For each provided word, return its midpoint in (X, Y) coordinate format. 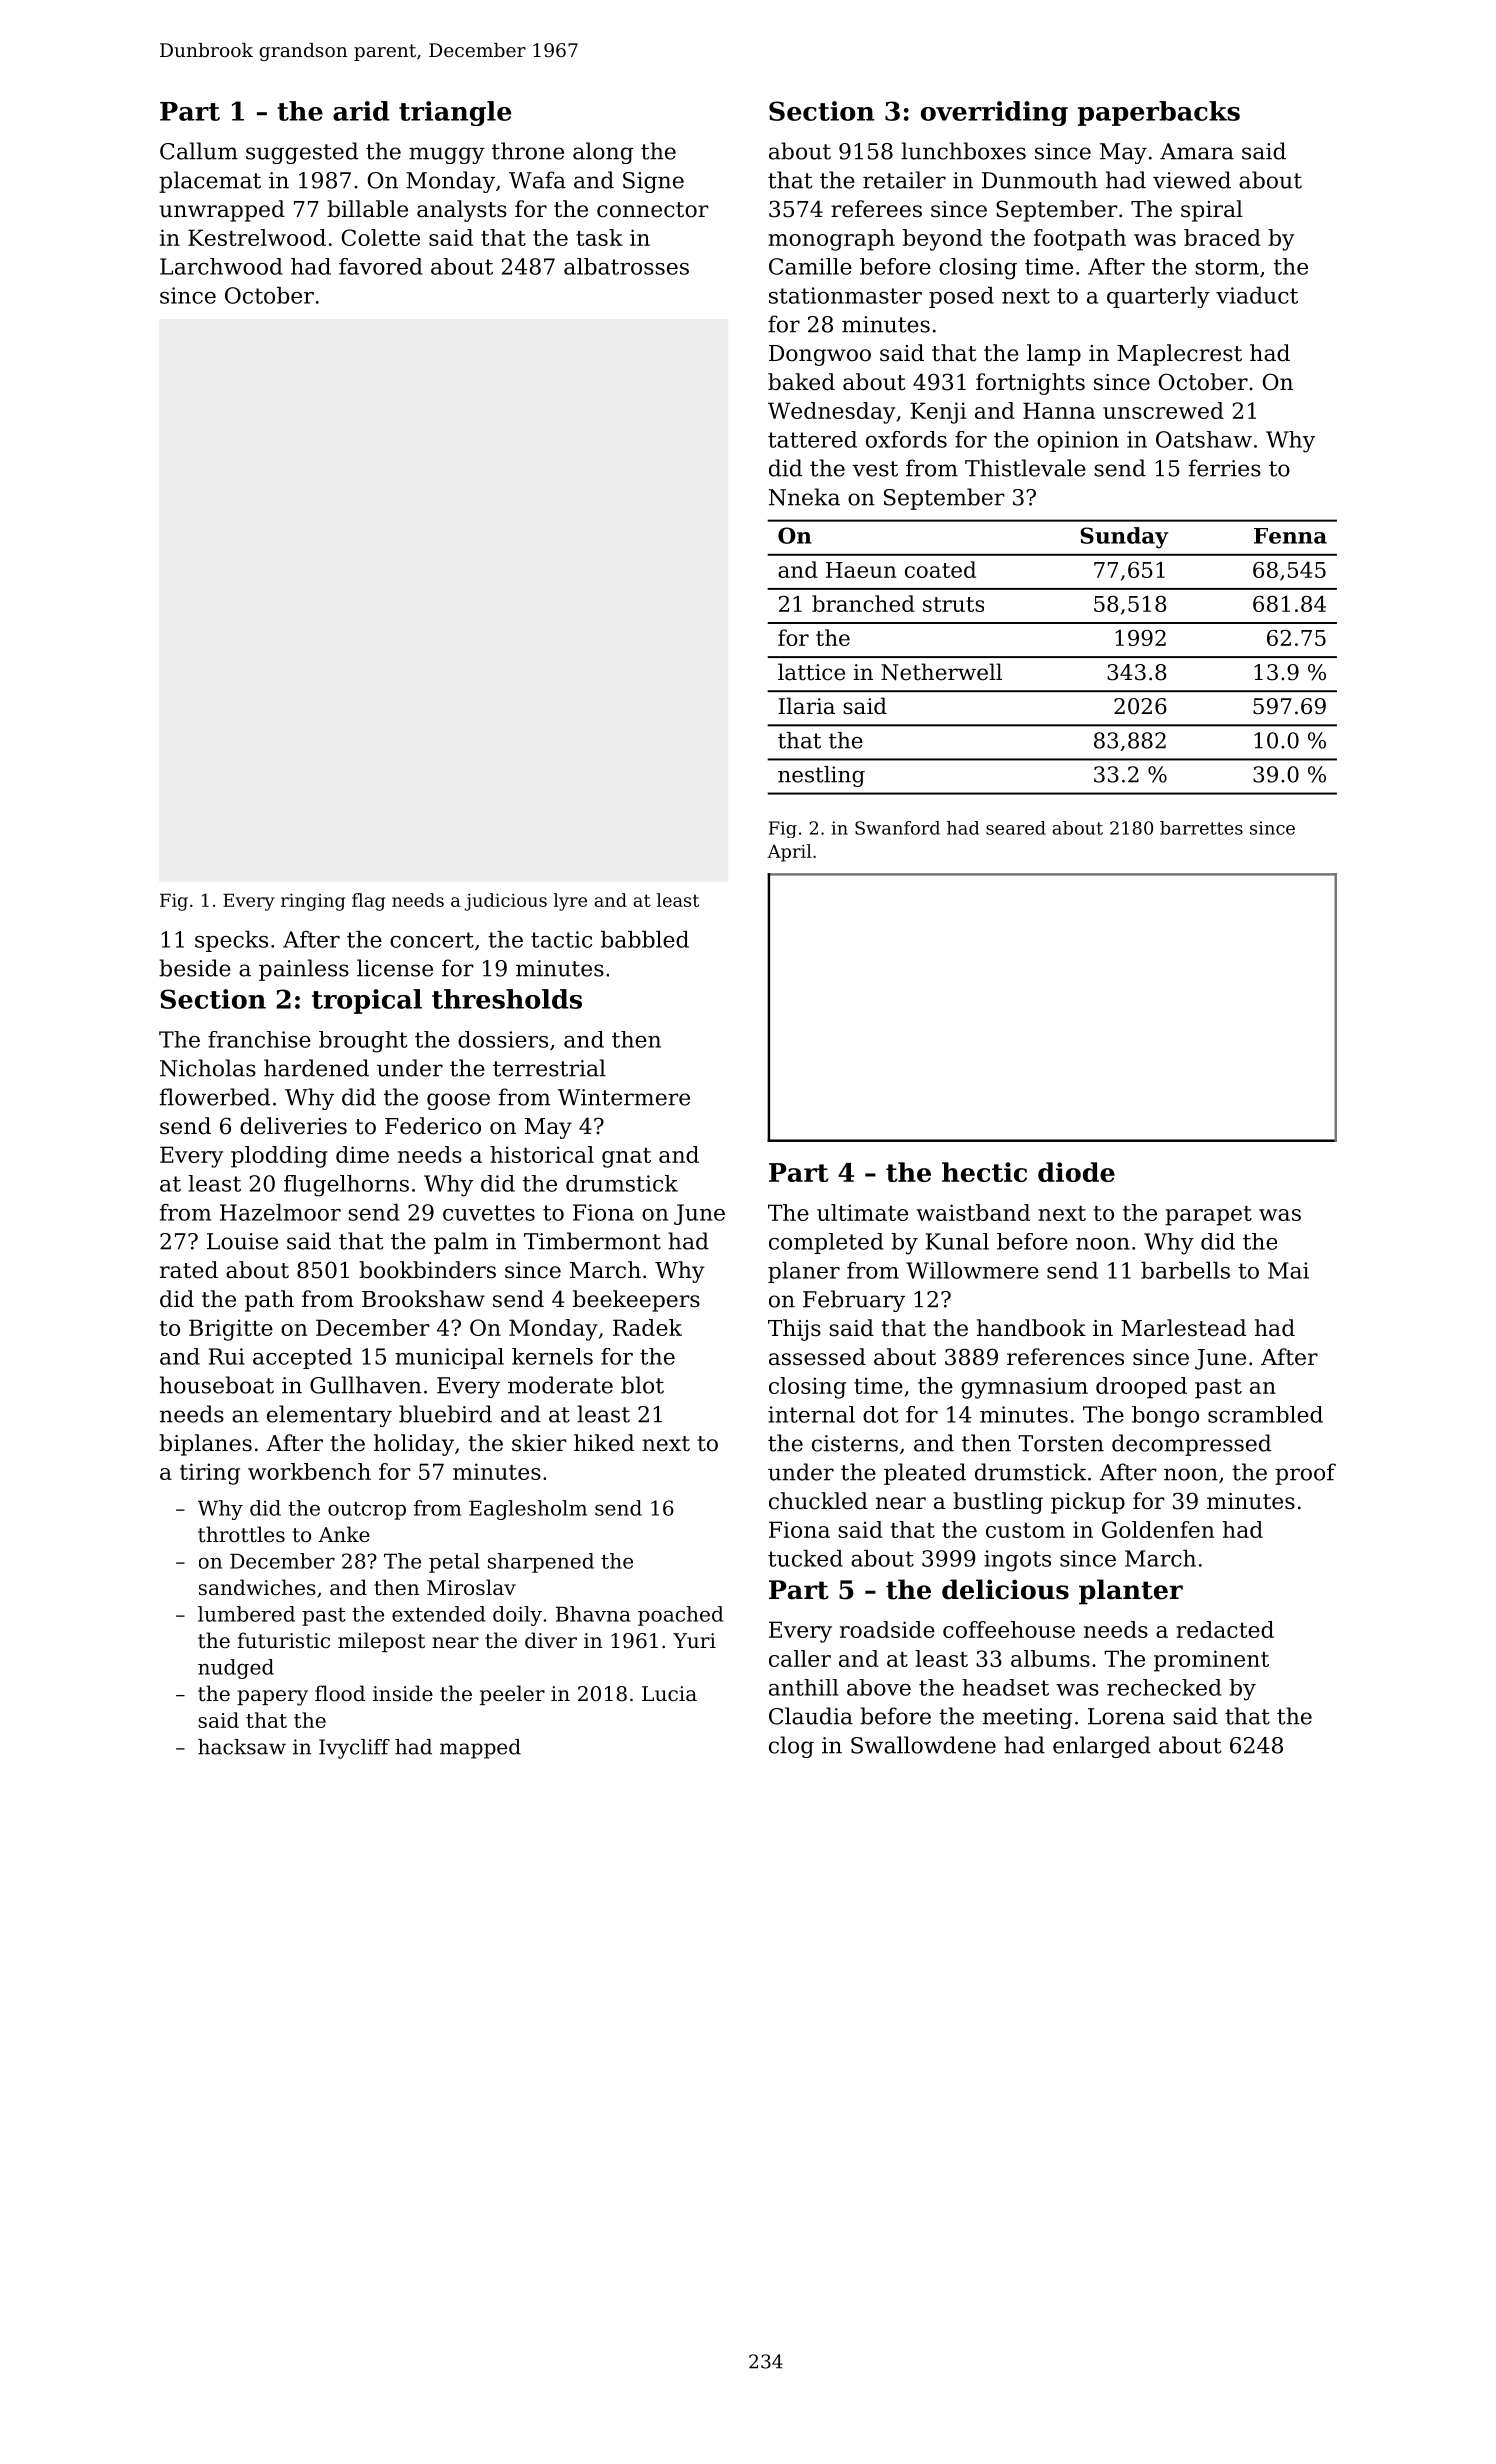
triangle (455, 113)
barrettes (1201, 828)
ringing (313, 902)
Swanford (897, 828)
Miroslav (471, 1587)
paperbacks (1159, 113)
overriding (994, 113)
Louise (242, 1241)
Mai (1288, 1270)
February (854, 1301)
